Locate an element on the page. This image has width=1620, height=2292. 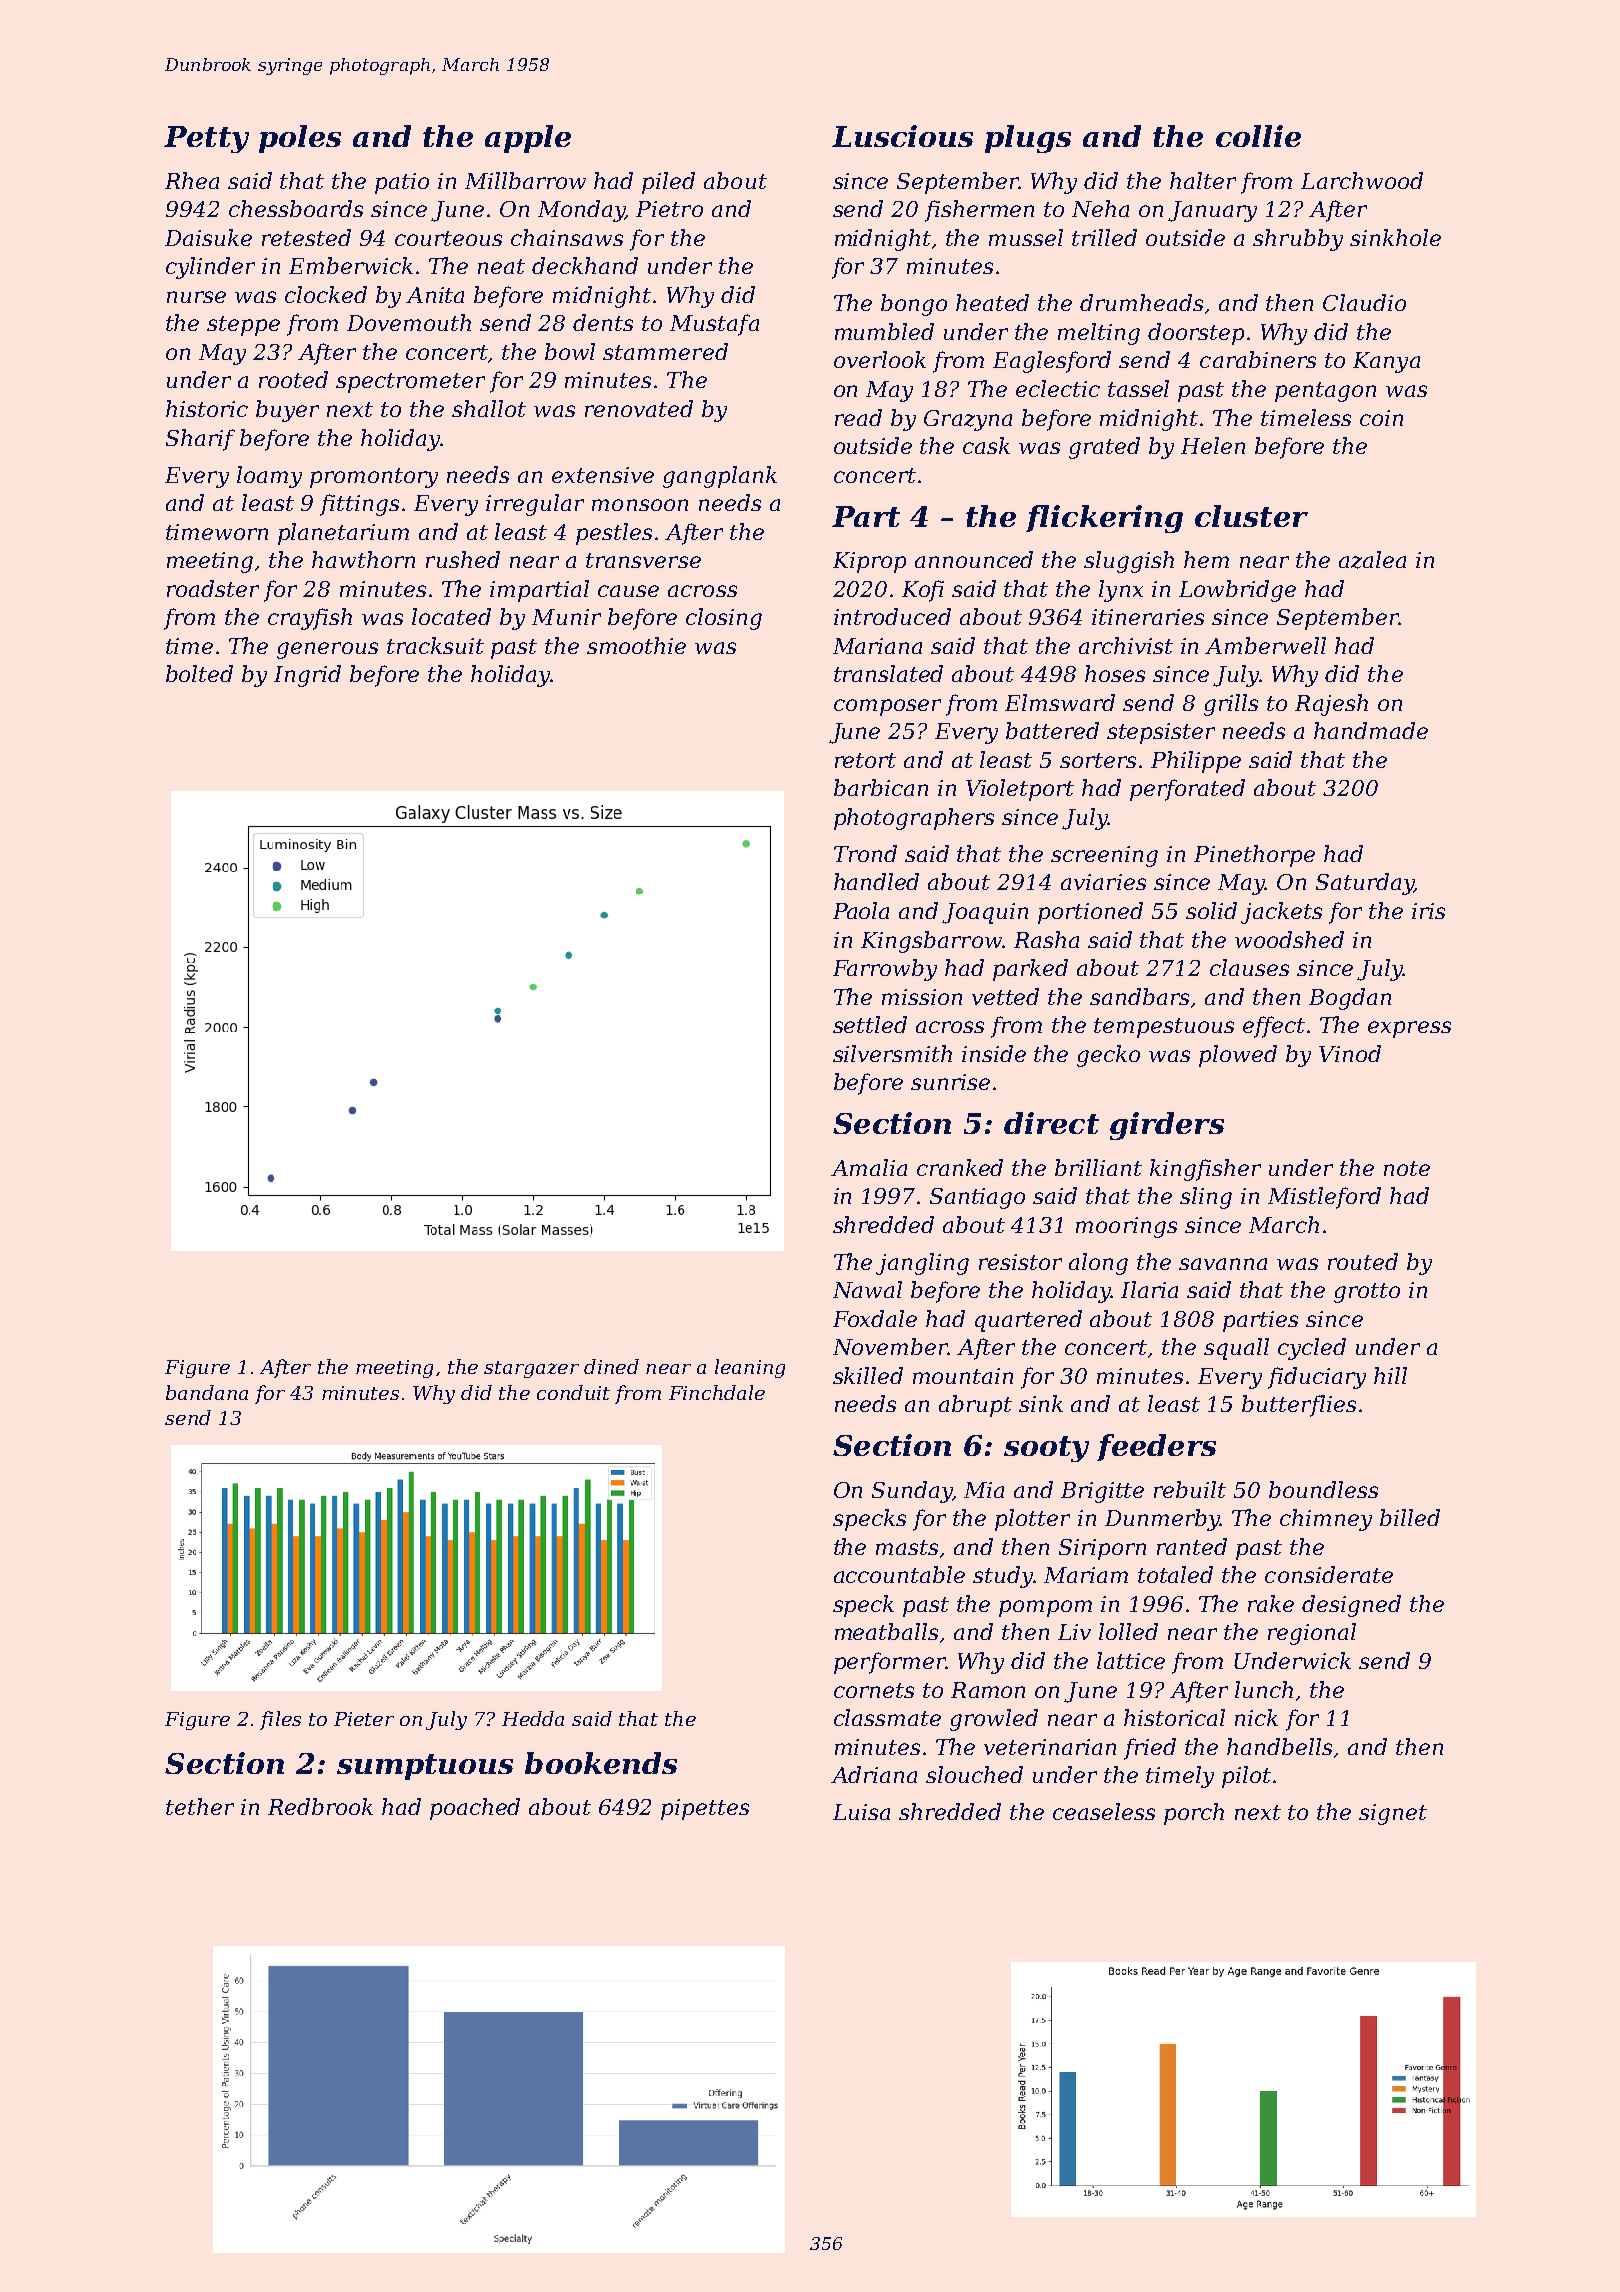
perforated is located at coordinates (1187, 790).
